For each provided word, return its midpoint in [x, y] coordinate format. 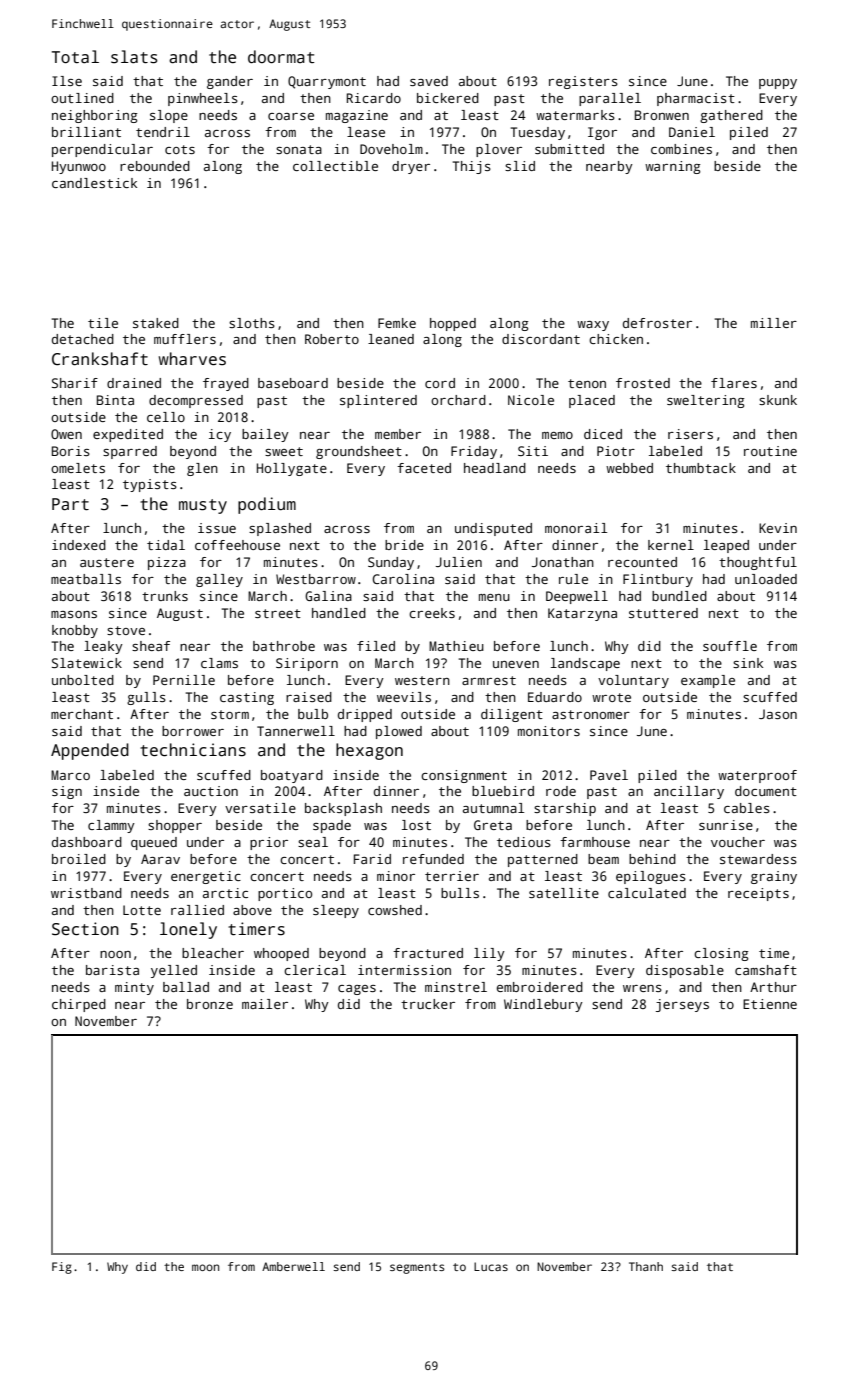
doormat [281, 56]
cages [357, 990]
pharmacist [696, 99]
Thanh [646, 1266]
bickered [448, 98]
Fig [62, 1268]
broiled [79, 859]
